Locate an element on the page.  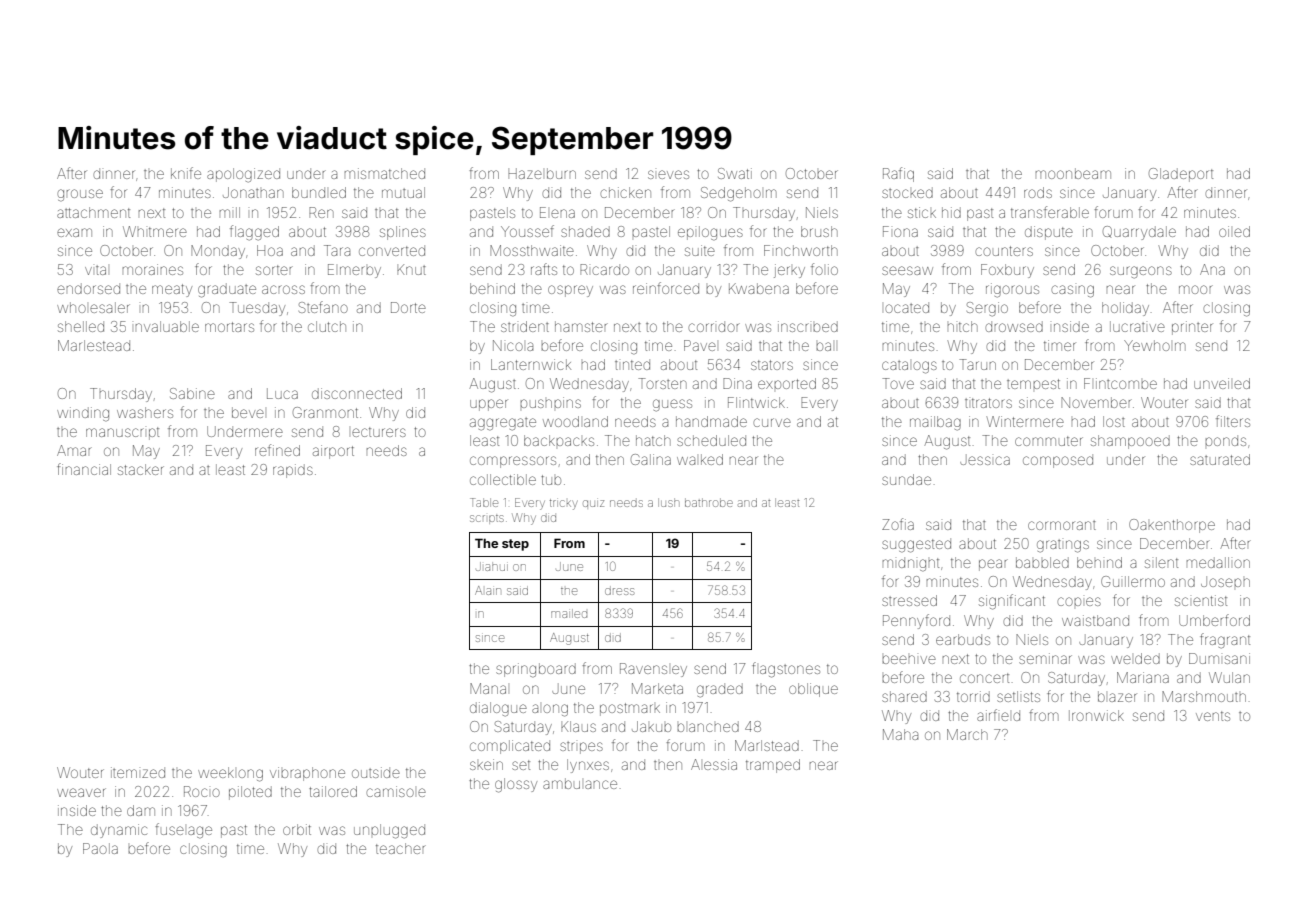
collectible is located at coordinates (503, 479).
